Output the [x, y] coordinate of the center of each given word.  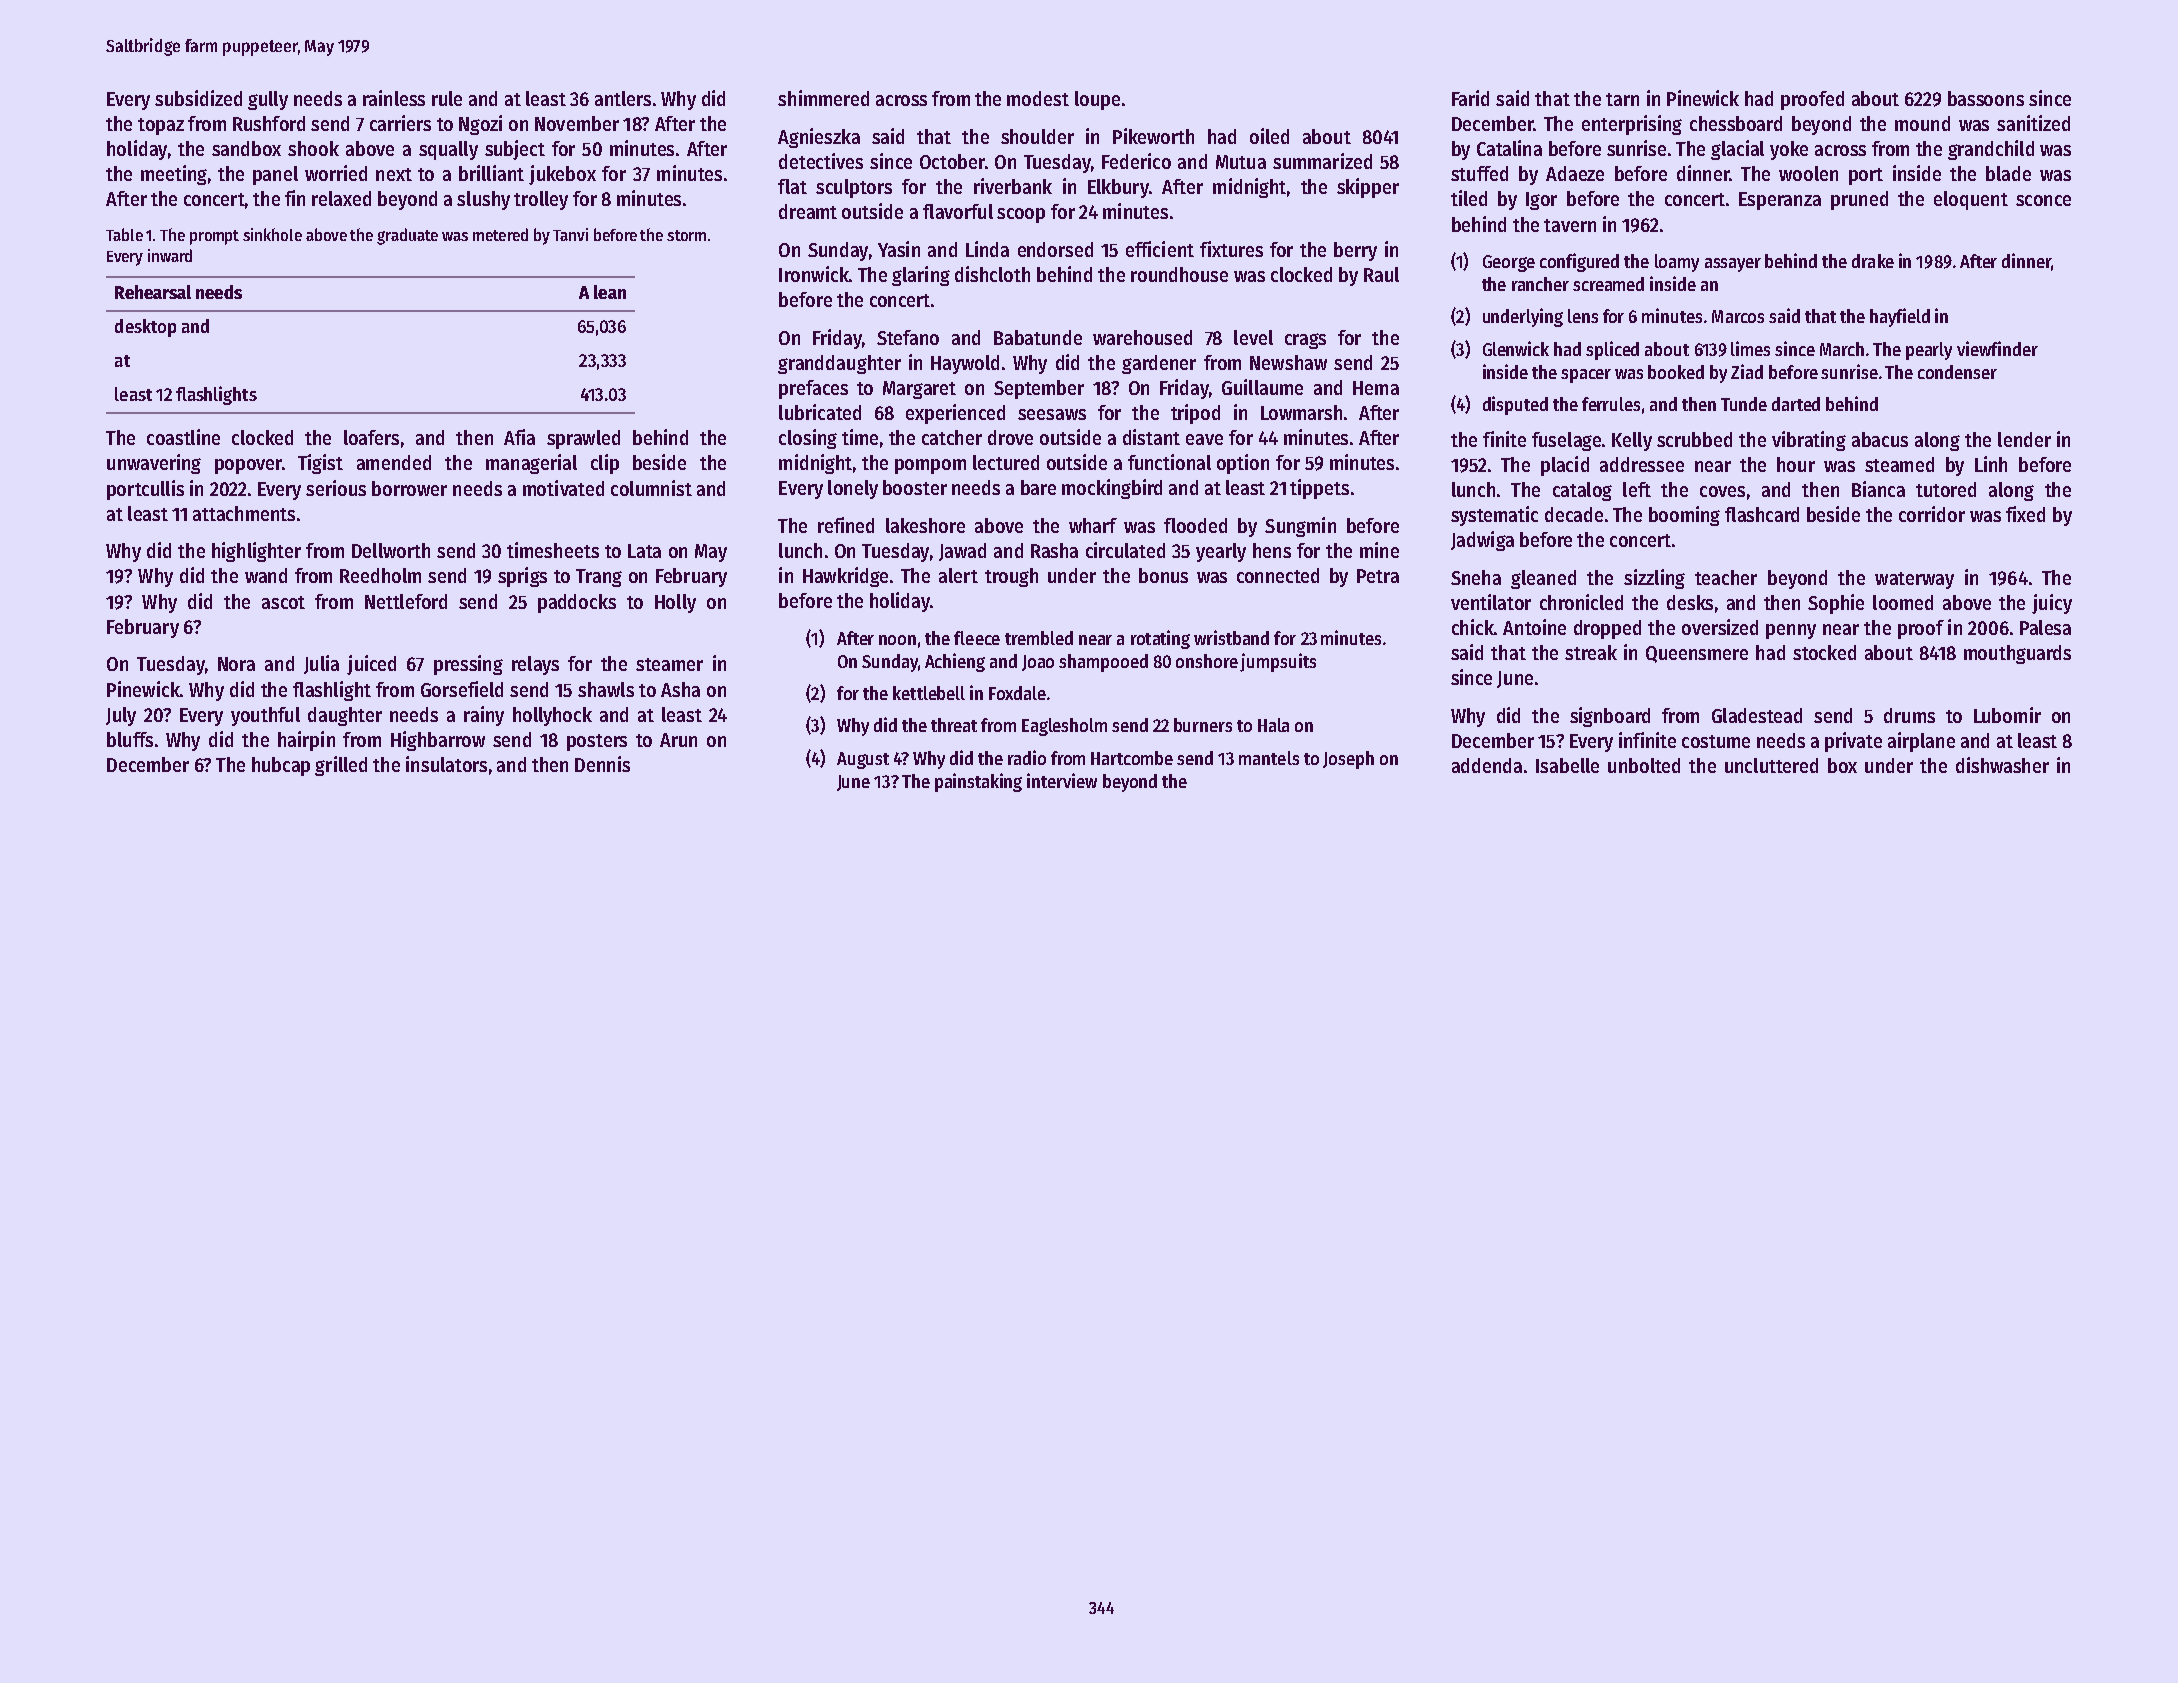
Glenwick [1516, 348]
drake [1873, 261]
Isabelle [1567, 765]
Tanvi [570, 234]
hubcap [281, 766]
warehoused [1142, 337]
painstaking [978, 782]
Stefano [908, 337]
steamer [669, 664]
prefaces [813, 389]
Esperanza [1780, 201]
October [952, 161]
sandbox [246, 148]
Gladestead [1757, 715]
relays [535, 665]
